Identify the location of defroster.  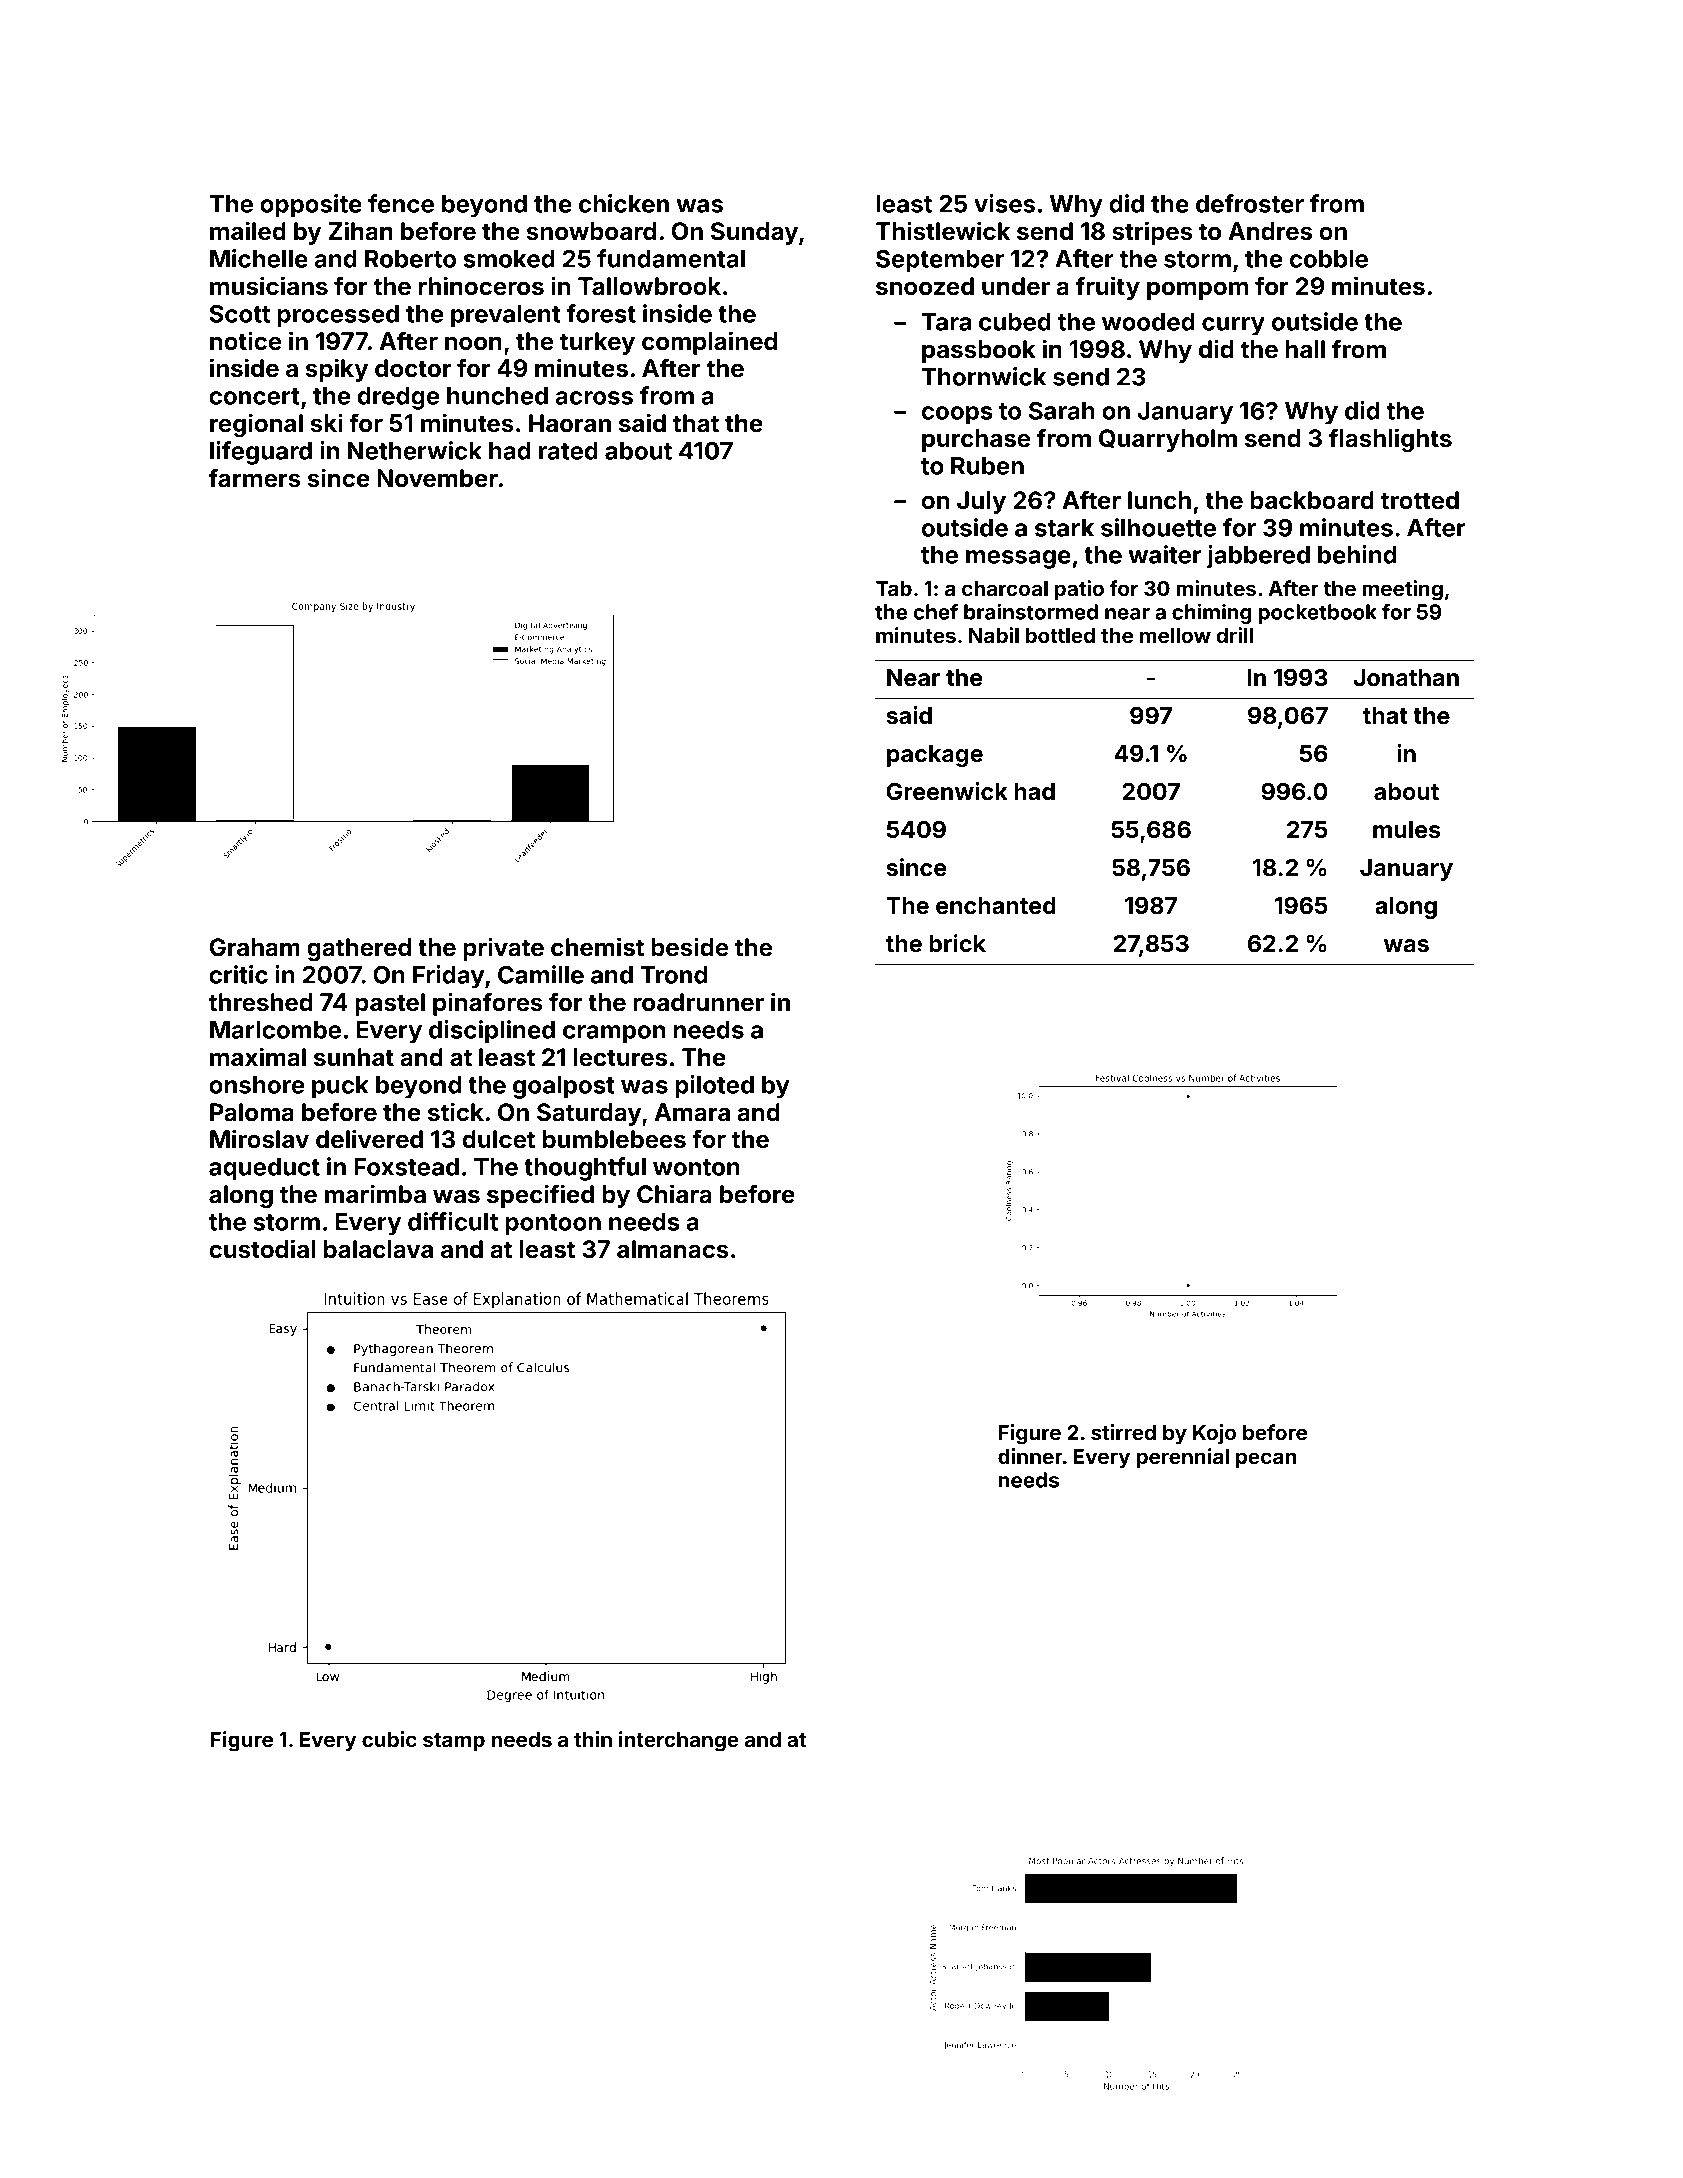
(1250, 203).
